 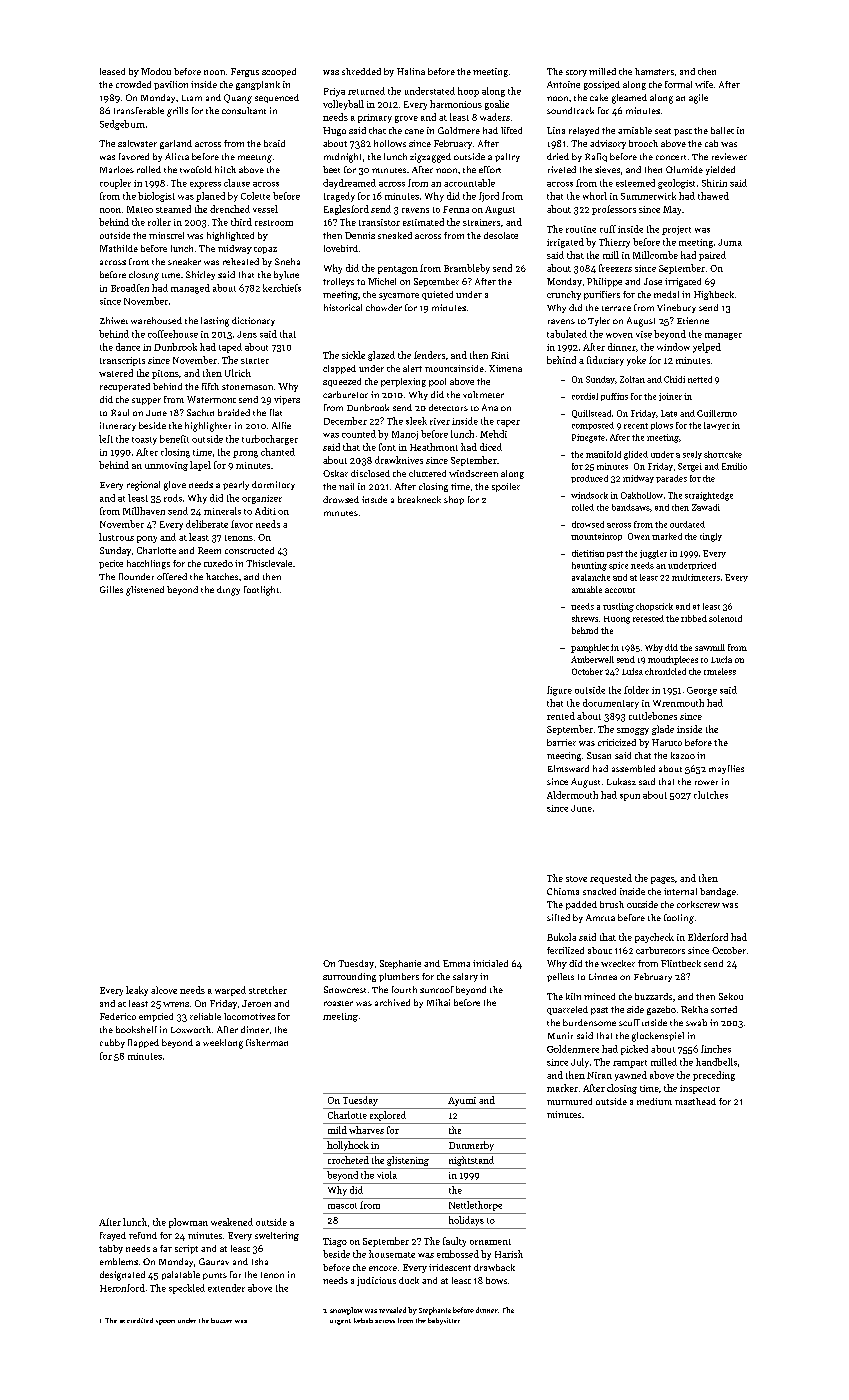 I want to click on hitch, so click(x=225, y=169).
